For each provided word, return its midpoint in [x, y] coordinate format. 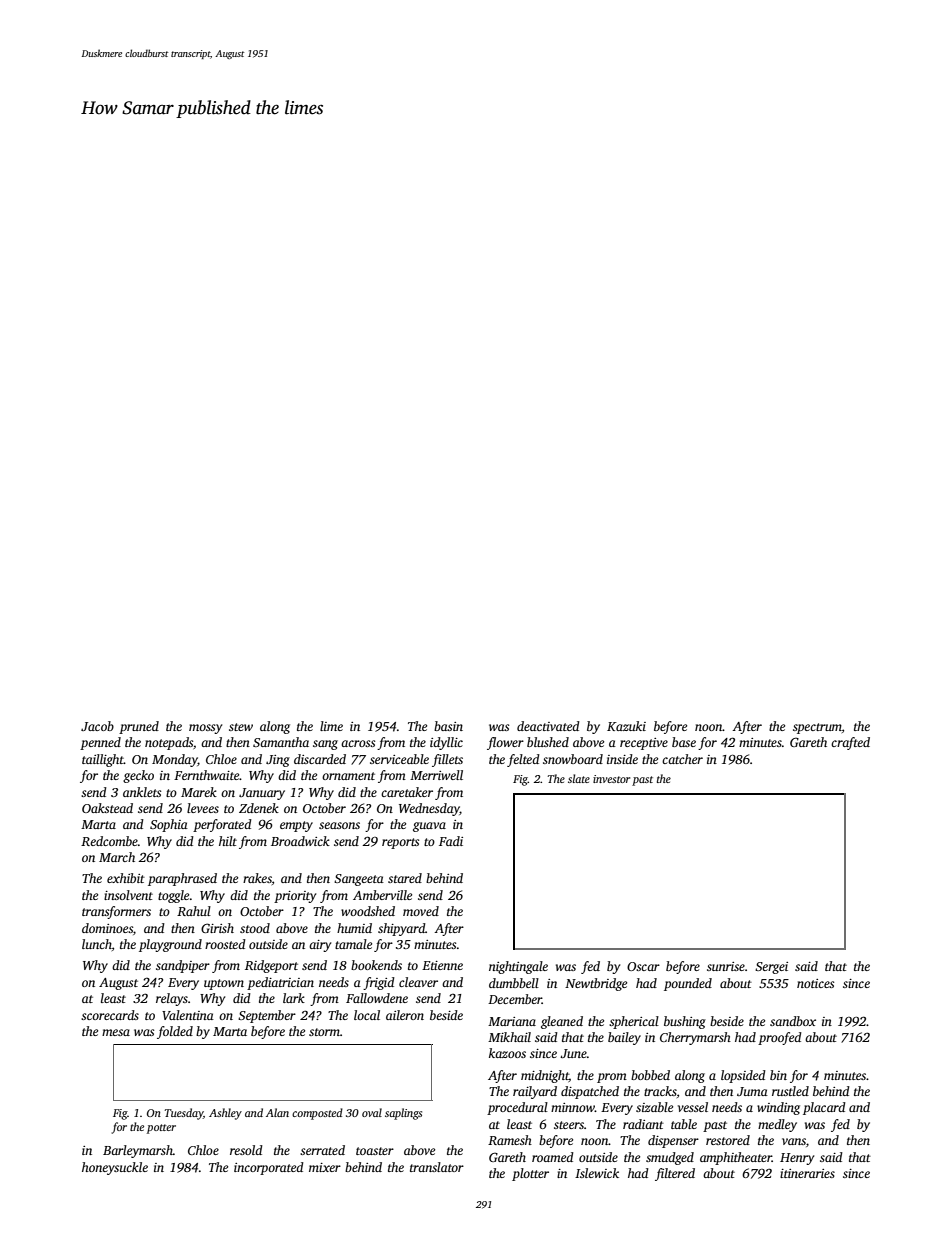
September [267, 1016]
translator [437, 1167]
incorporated [269, 1168]
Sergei [771, 968]
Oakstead [107, 808]
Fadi [451, 841]
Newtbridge [596, 984]
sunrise [726, 966]
